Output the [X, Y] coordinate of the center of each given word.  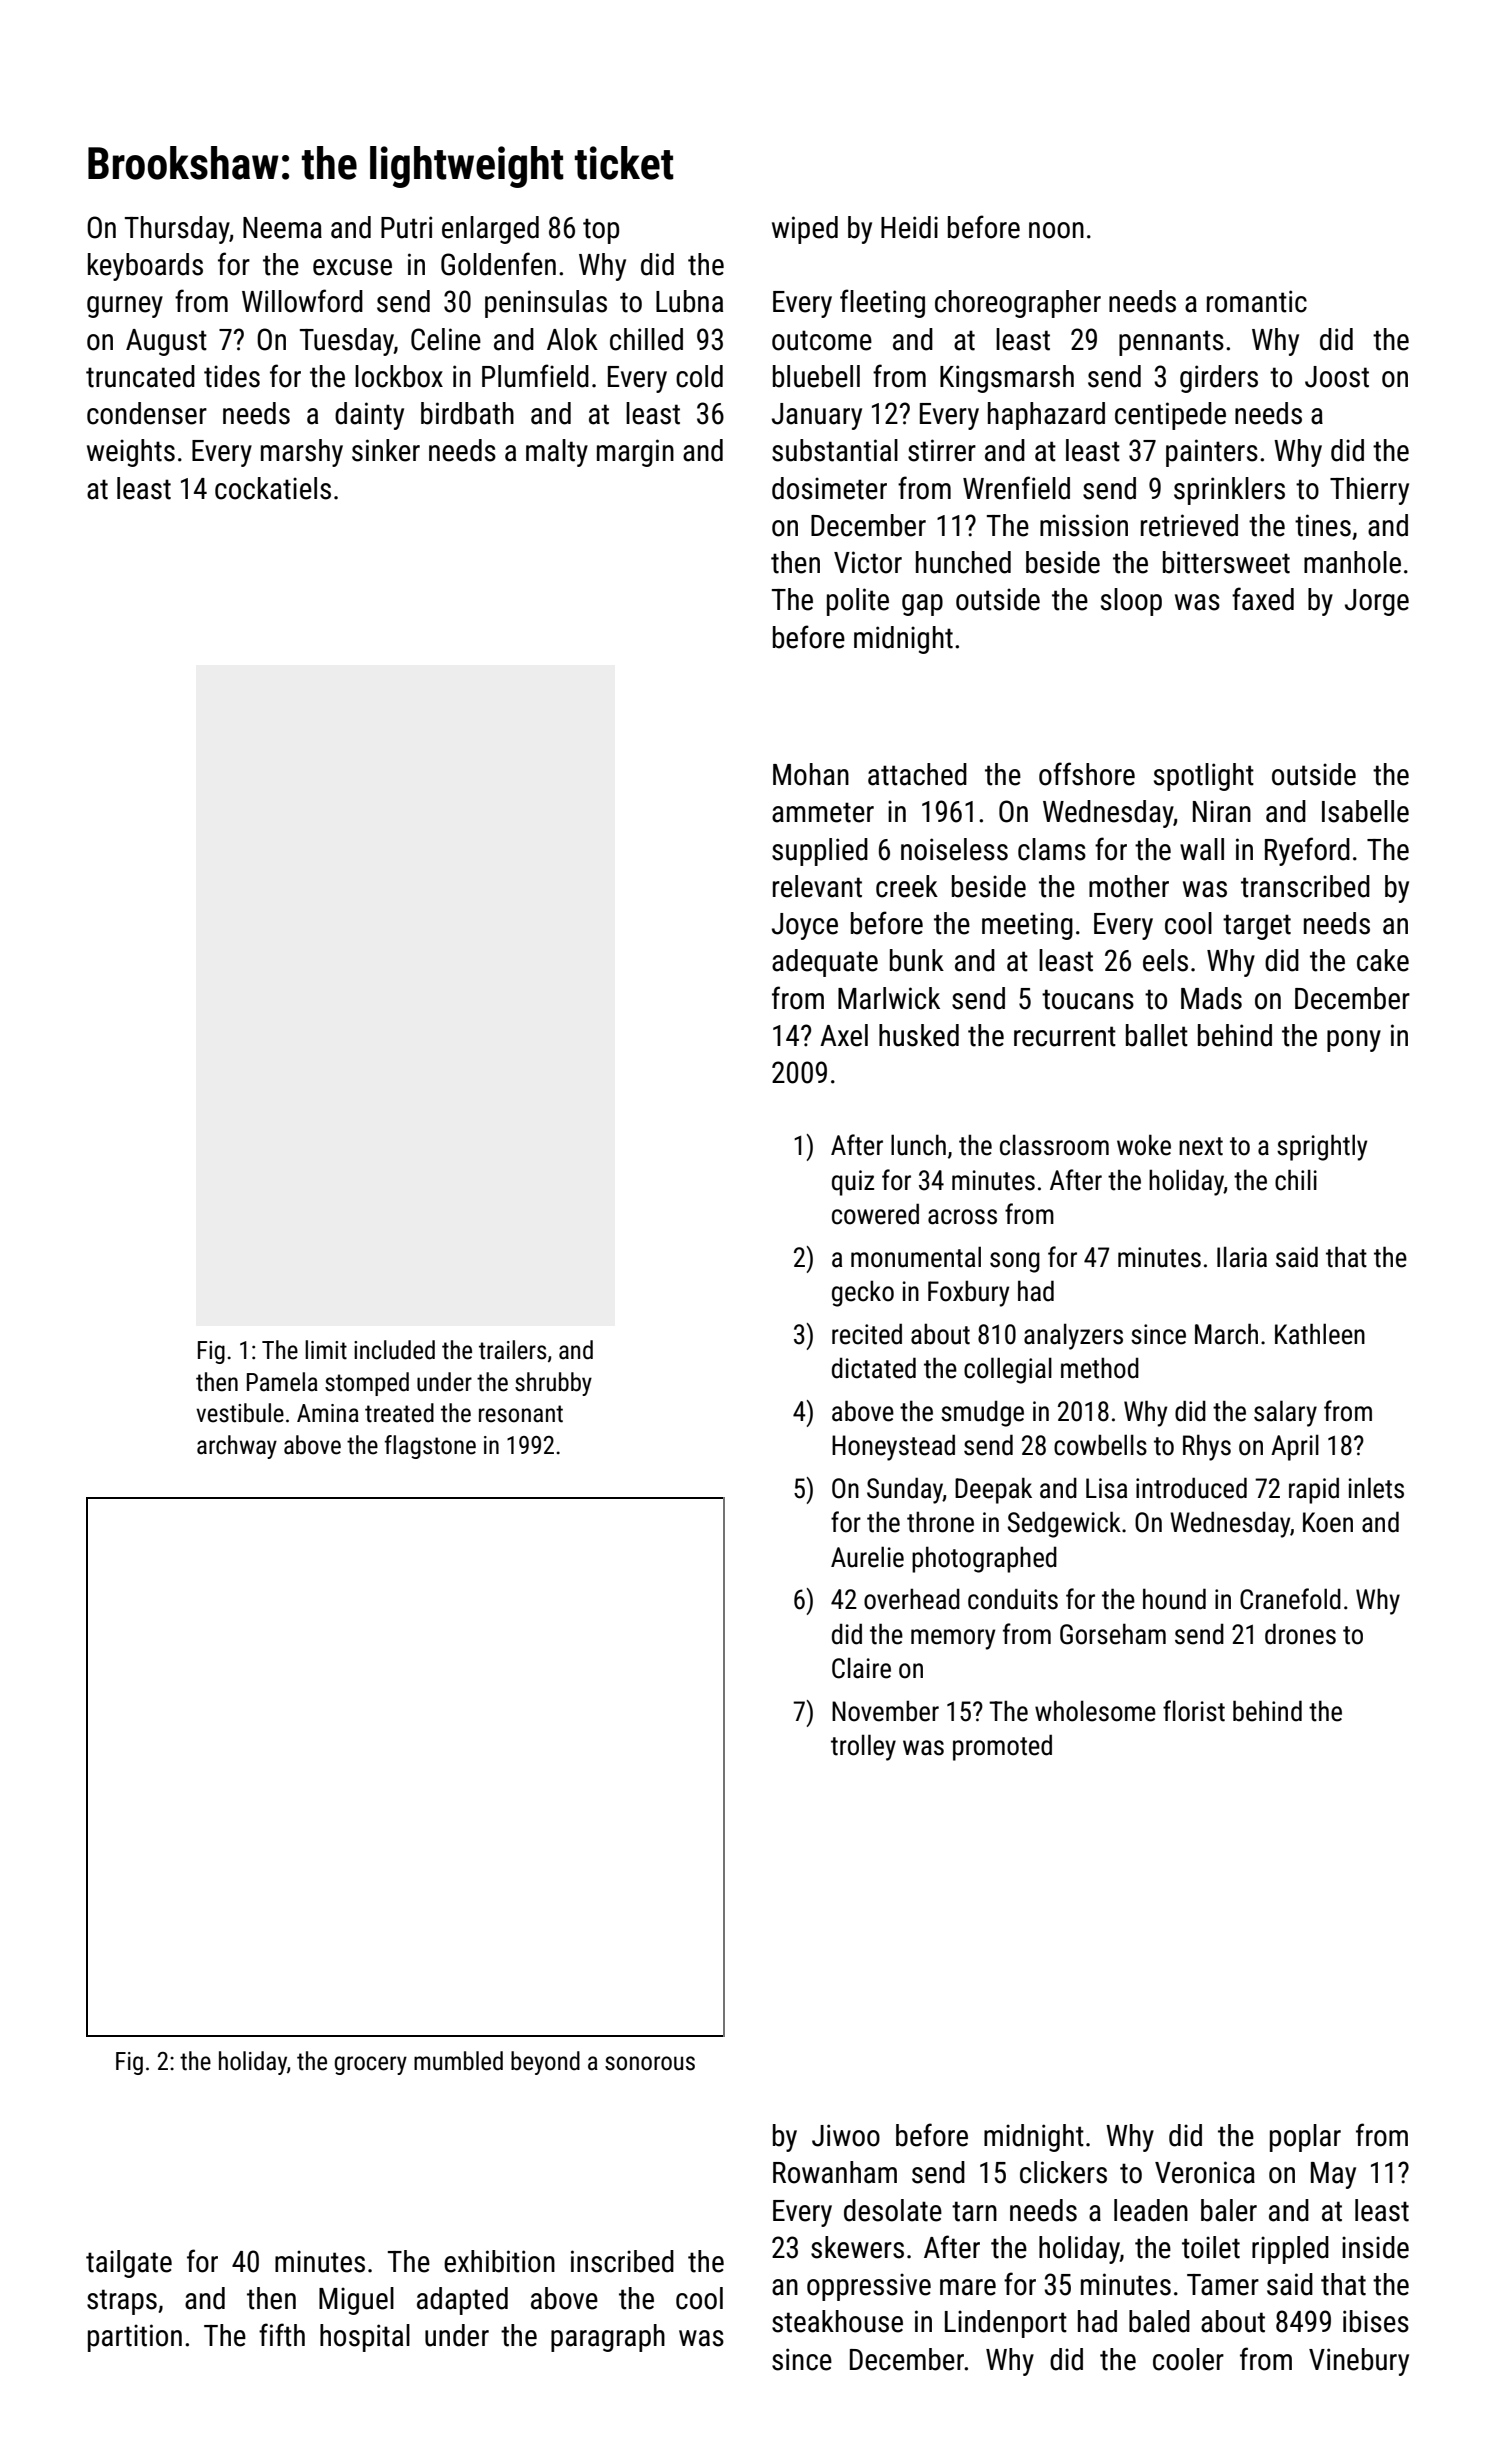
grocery [371, 2065]
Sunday [905, 1490]
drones [1300, 1634]
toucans [1088, 999]
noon [1056, 230]
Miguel [356, 2301]
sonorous [650, 2063]
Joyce [805, 926]
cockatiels [273, 488]
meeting [1027, 926]
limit [326, 1350]
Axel [844, 1035]
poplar [1305, 2138]
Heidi [909, 227]
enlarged [490, 230]
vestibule [240, 1413]
